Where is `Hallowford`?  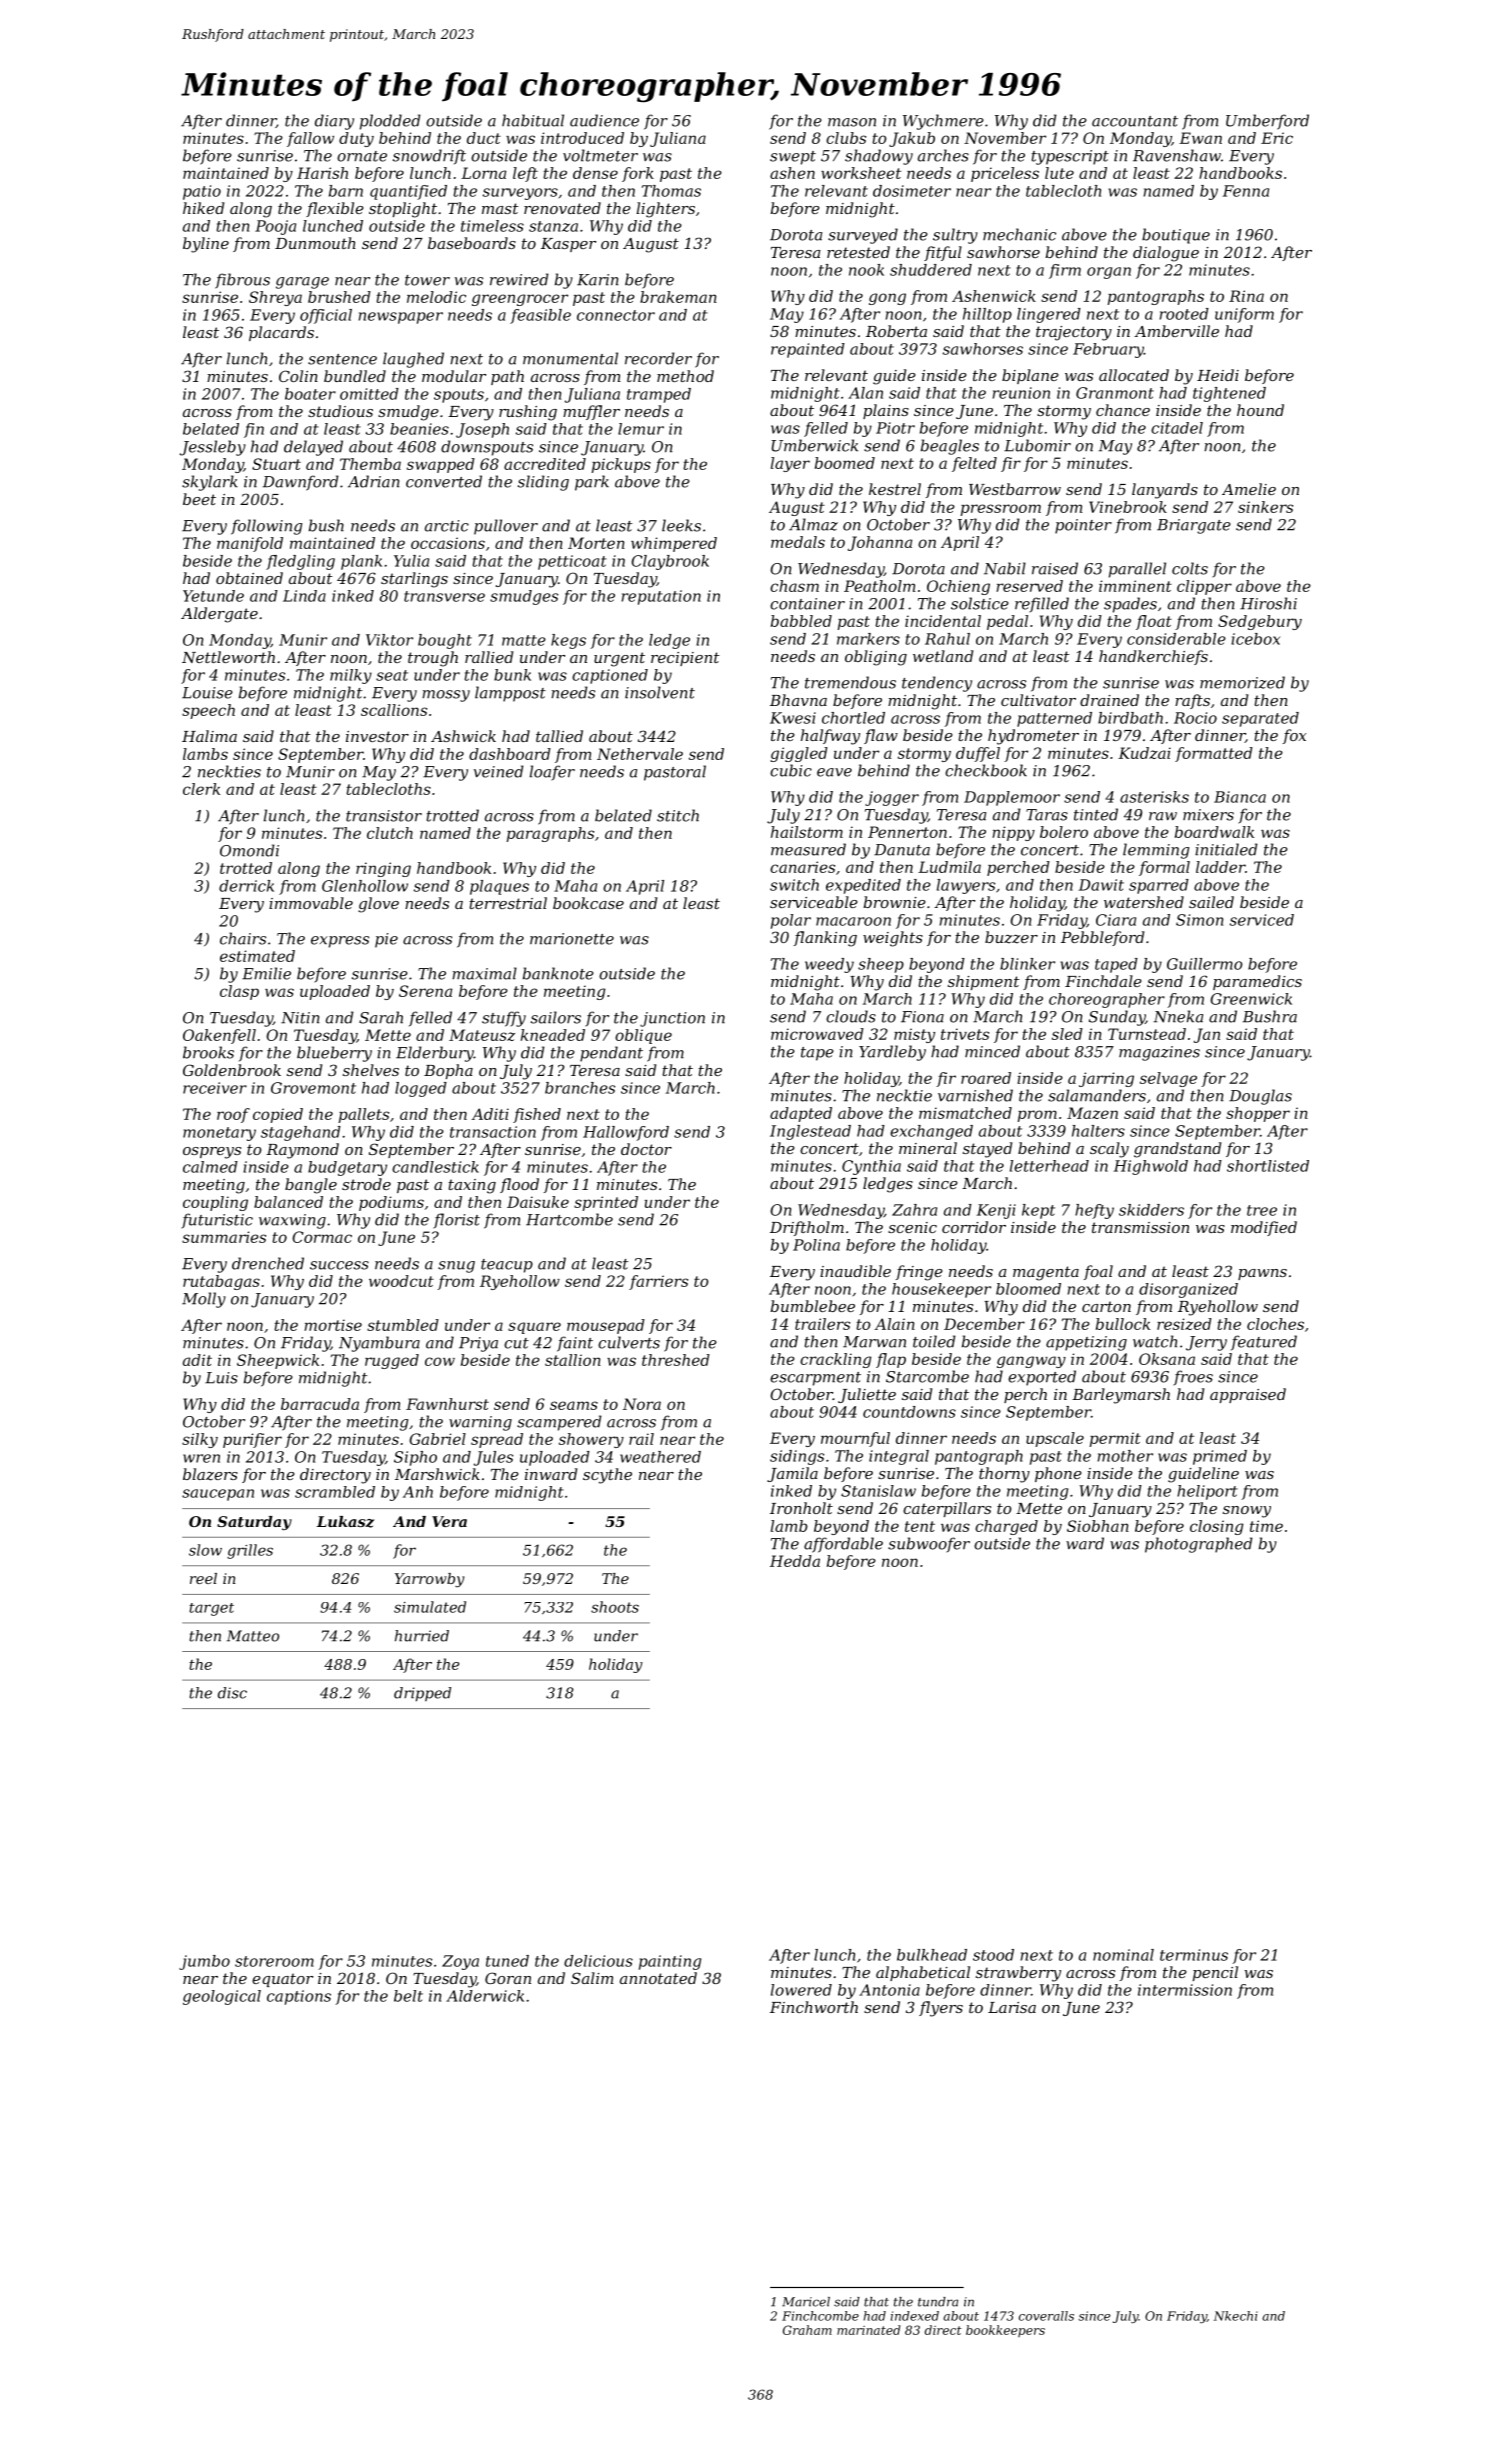 Hallowford is located at coordinates (626, 1133).
